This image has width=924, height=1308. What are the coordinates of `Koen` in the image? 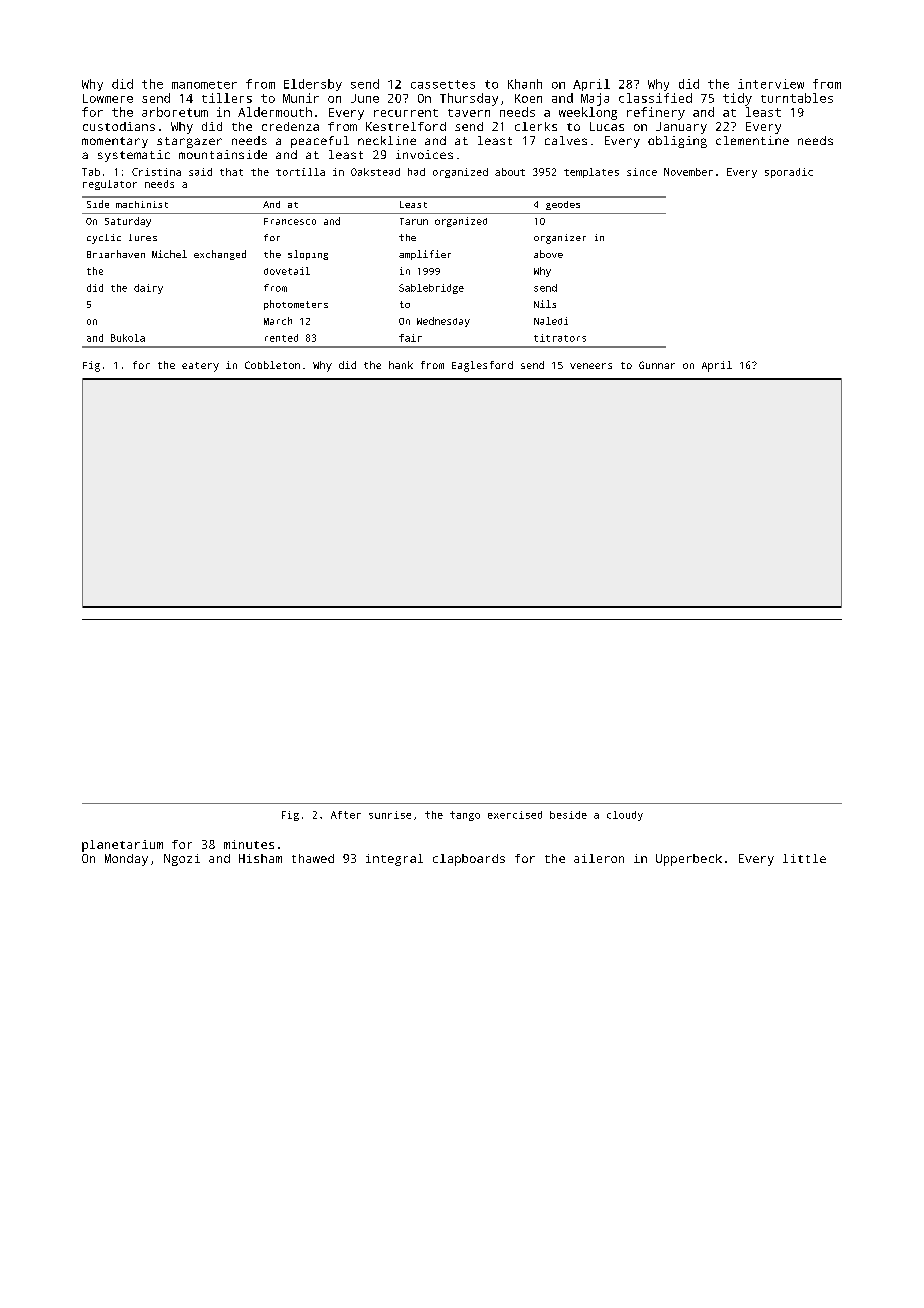 It's located at (528, 98).
